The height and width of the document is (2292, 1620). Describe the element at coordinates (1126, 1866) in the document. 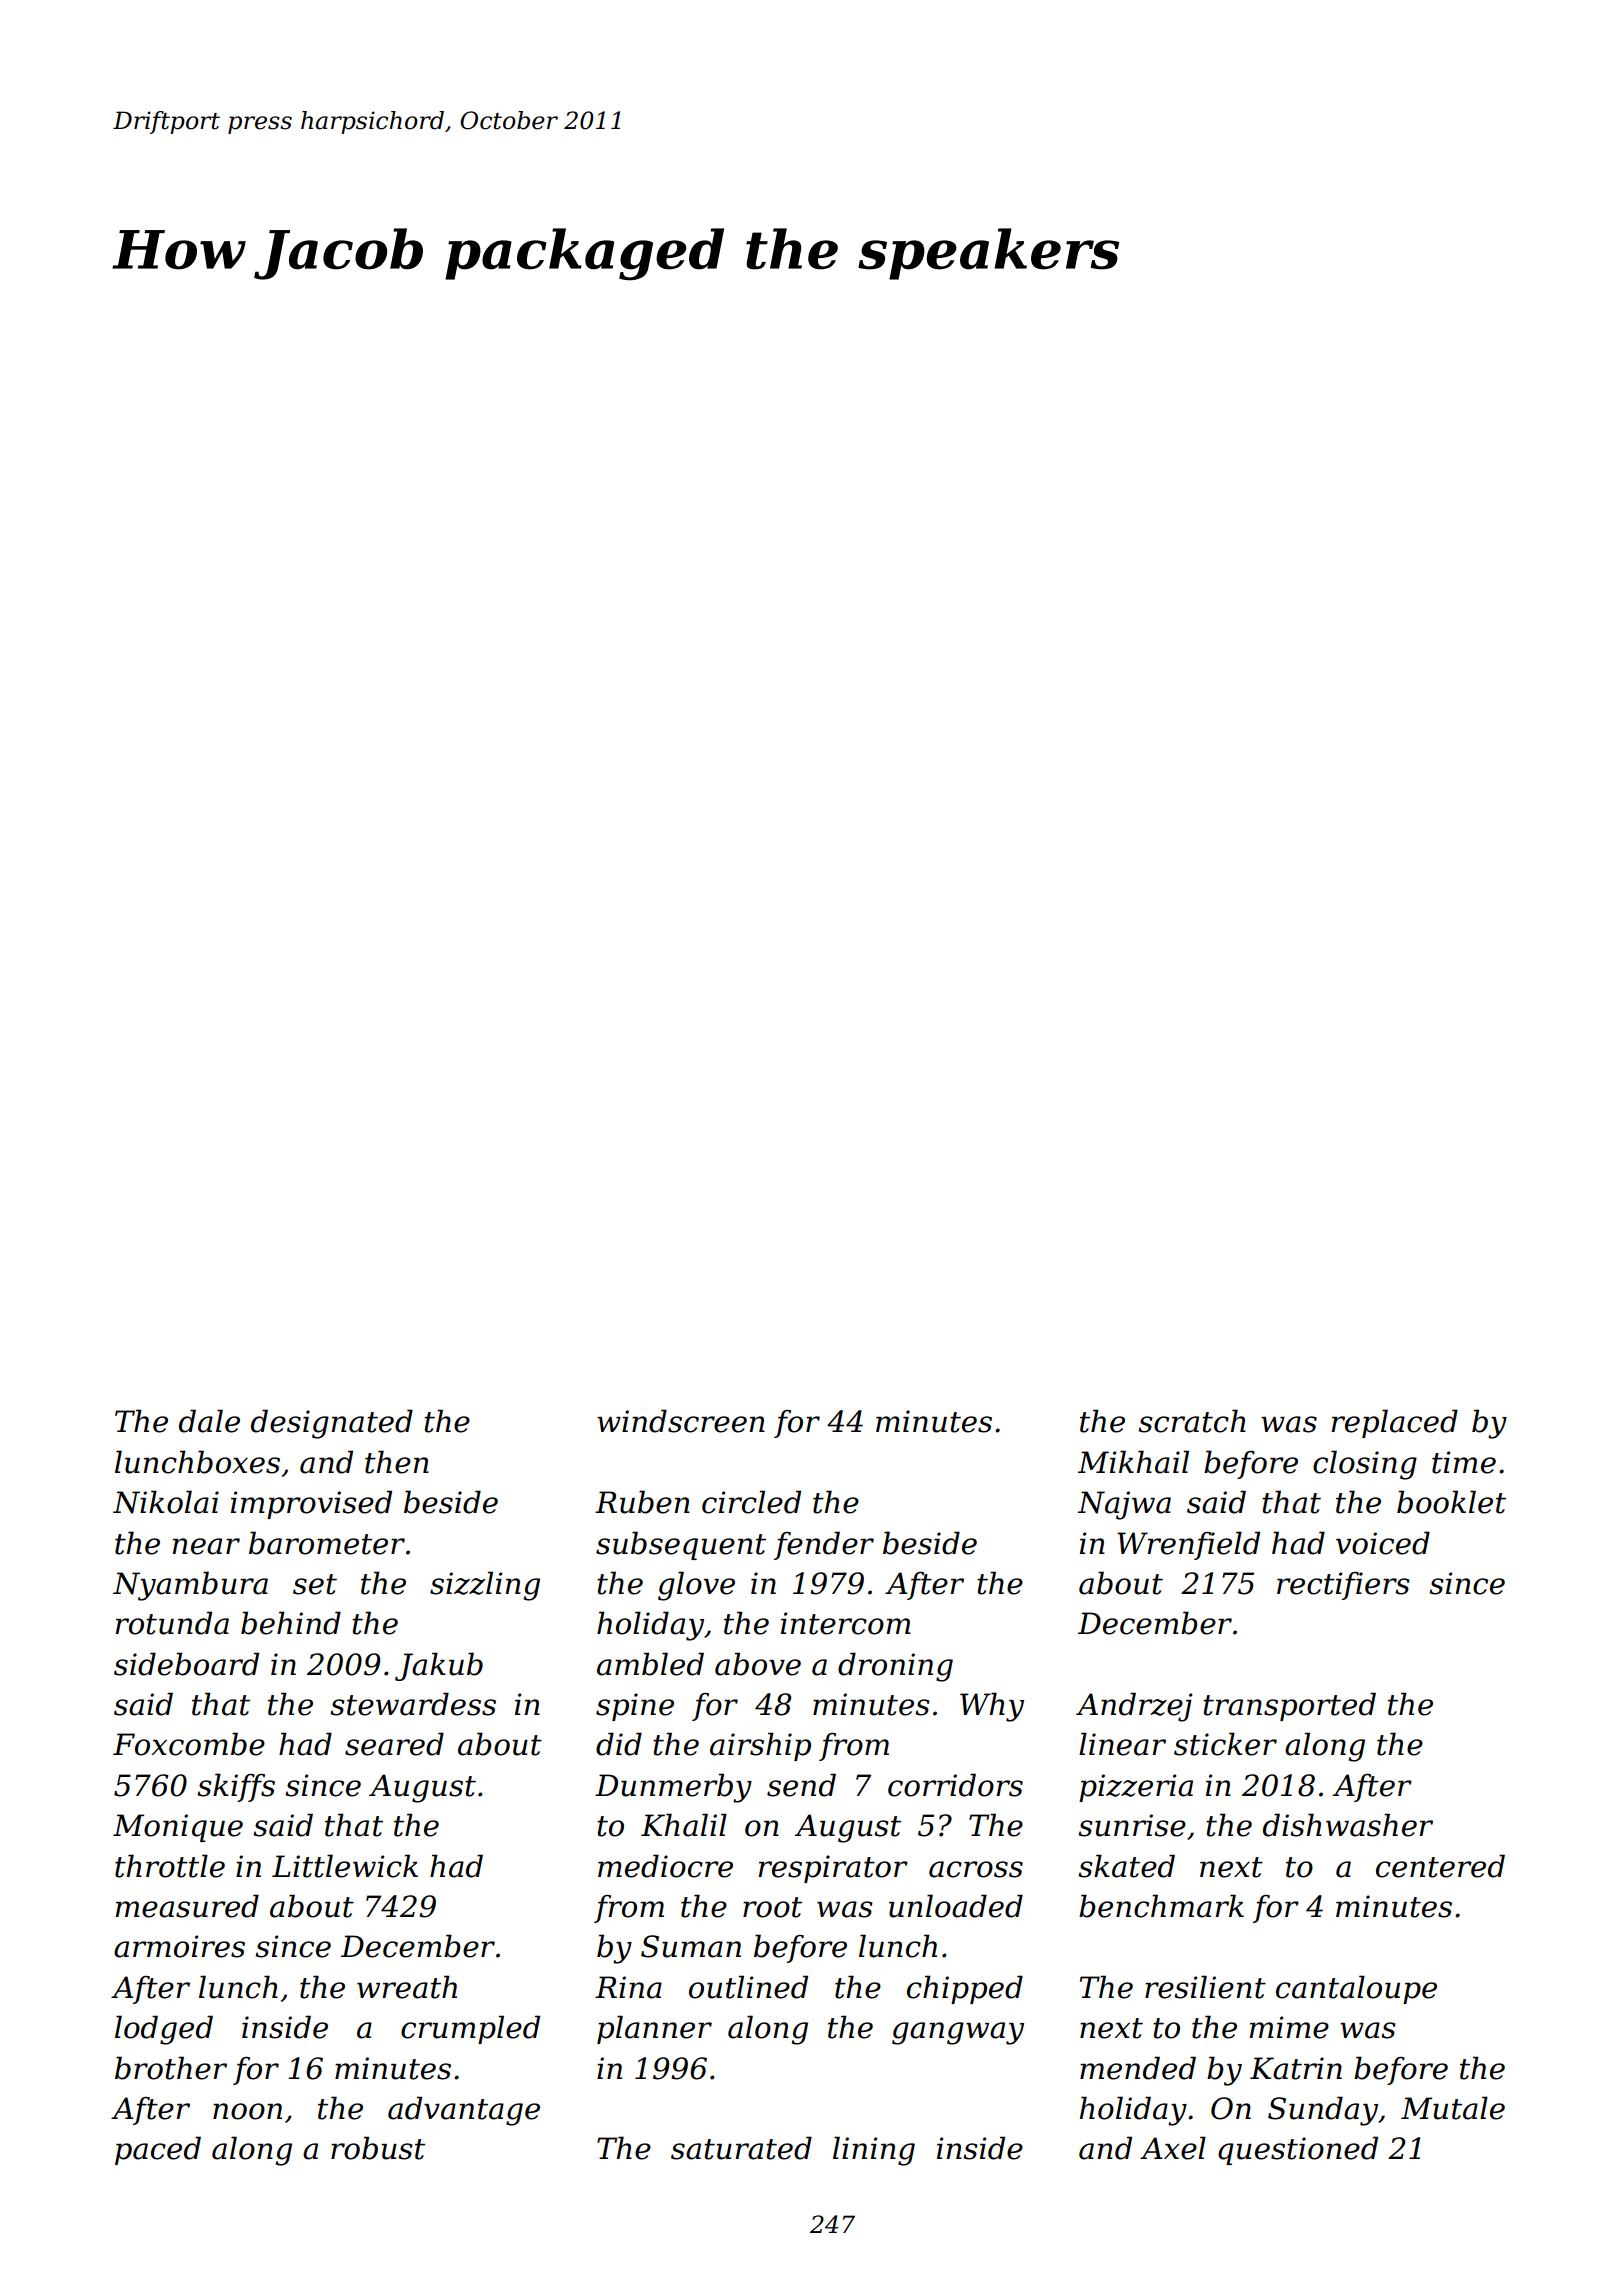

I see `skated` at that location.
